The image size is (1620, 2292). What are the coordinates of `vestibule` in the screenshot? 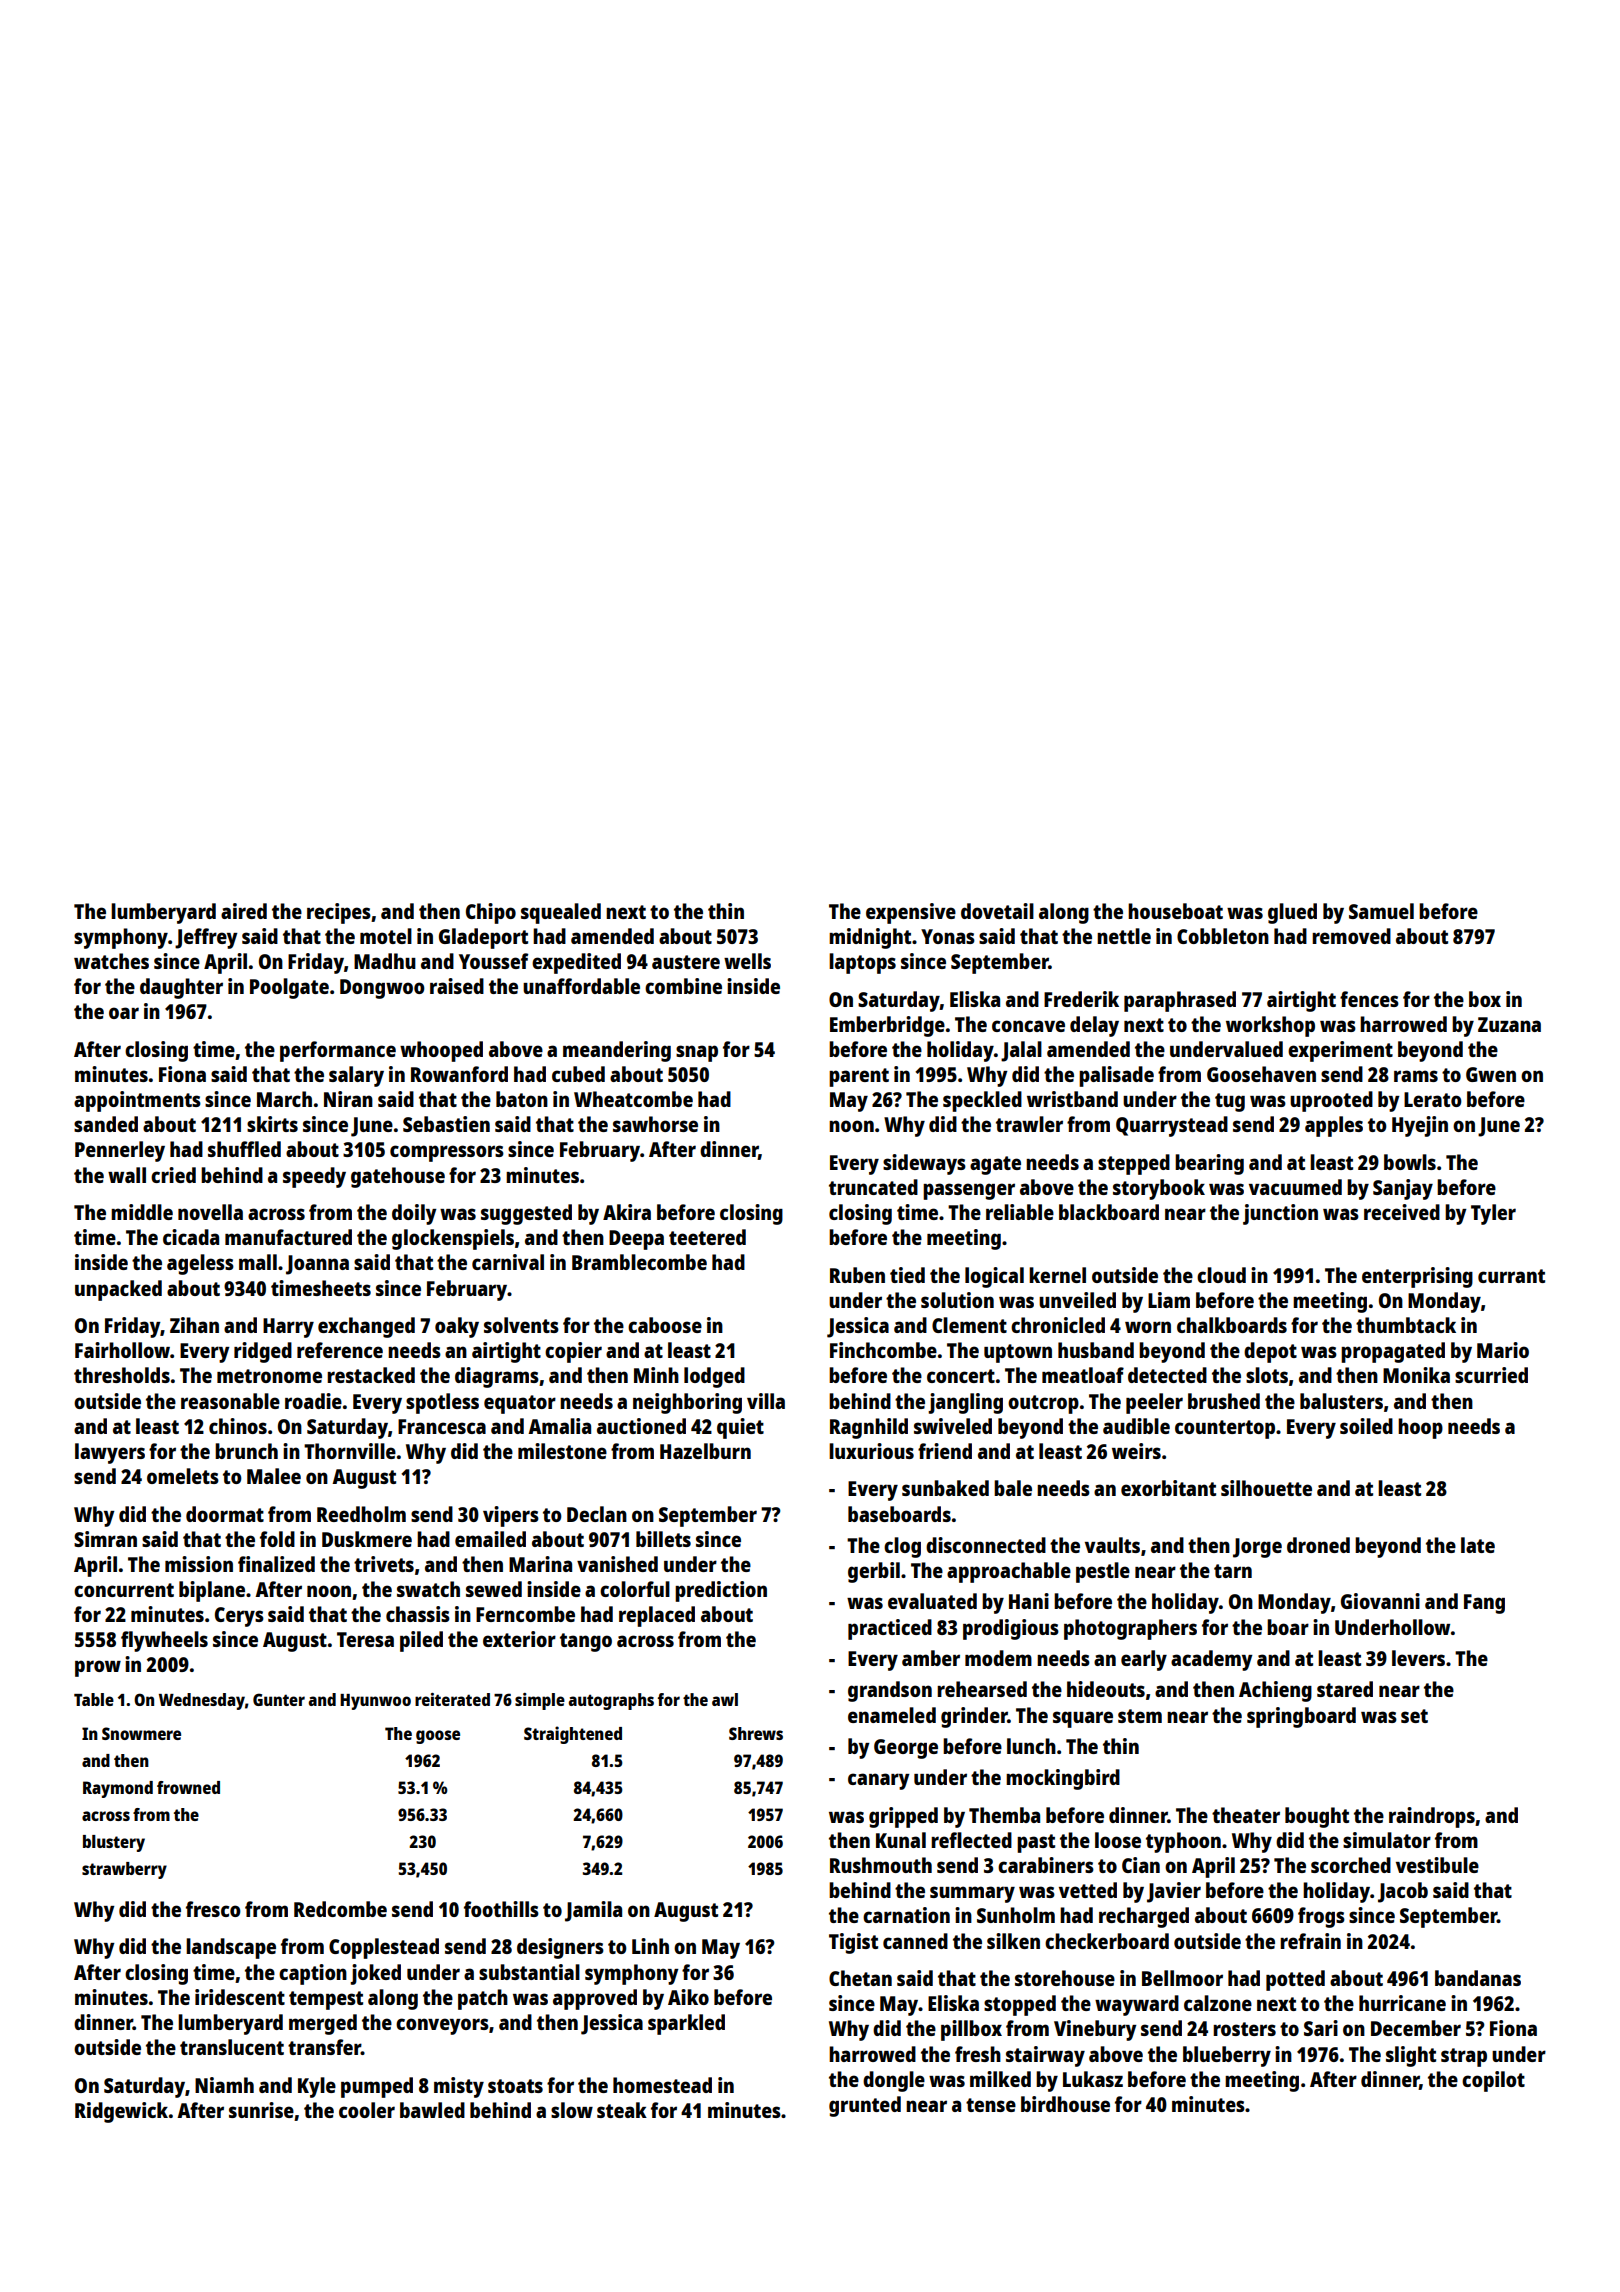 It's located at (1437, 1865).
